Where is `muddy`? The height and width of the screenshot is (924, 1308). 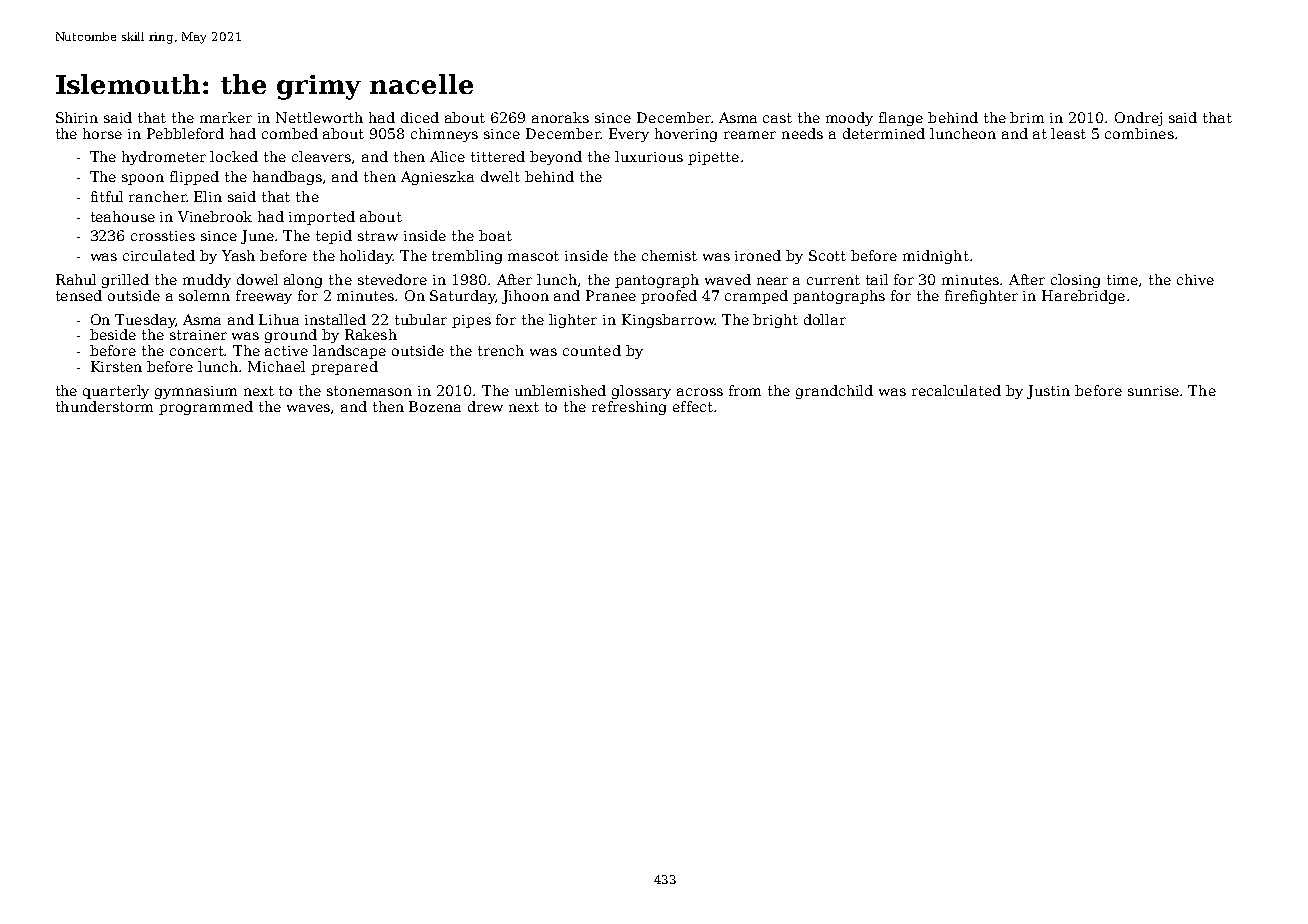
muddy is located at coordinates (207, 281).
